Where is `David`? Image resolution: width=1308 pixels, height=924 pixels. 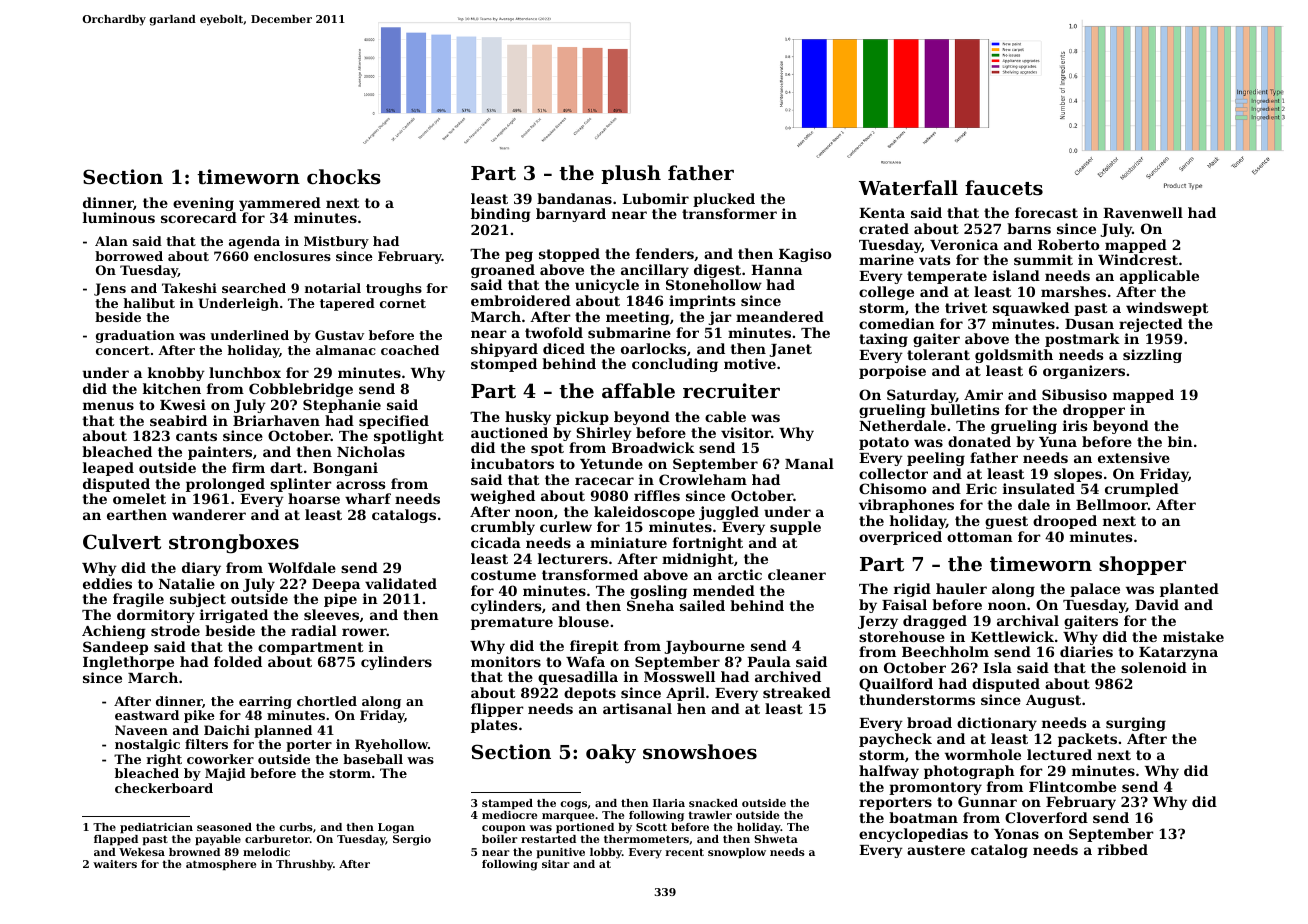 David is located at coordinates (1157, 604).
